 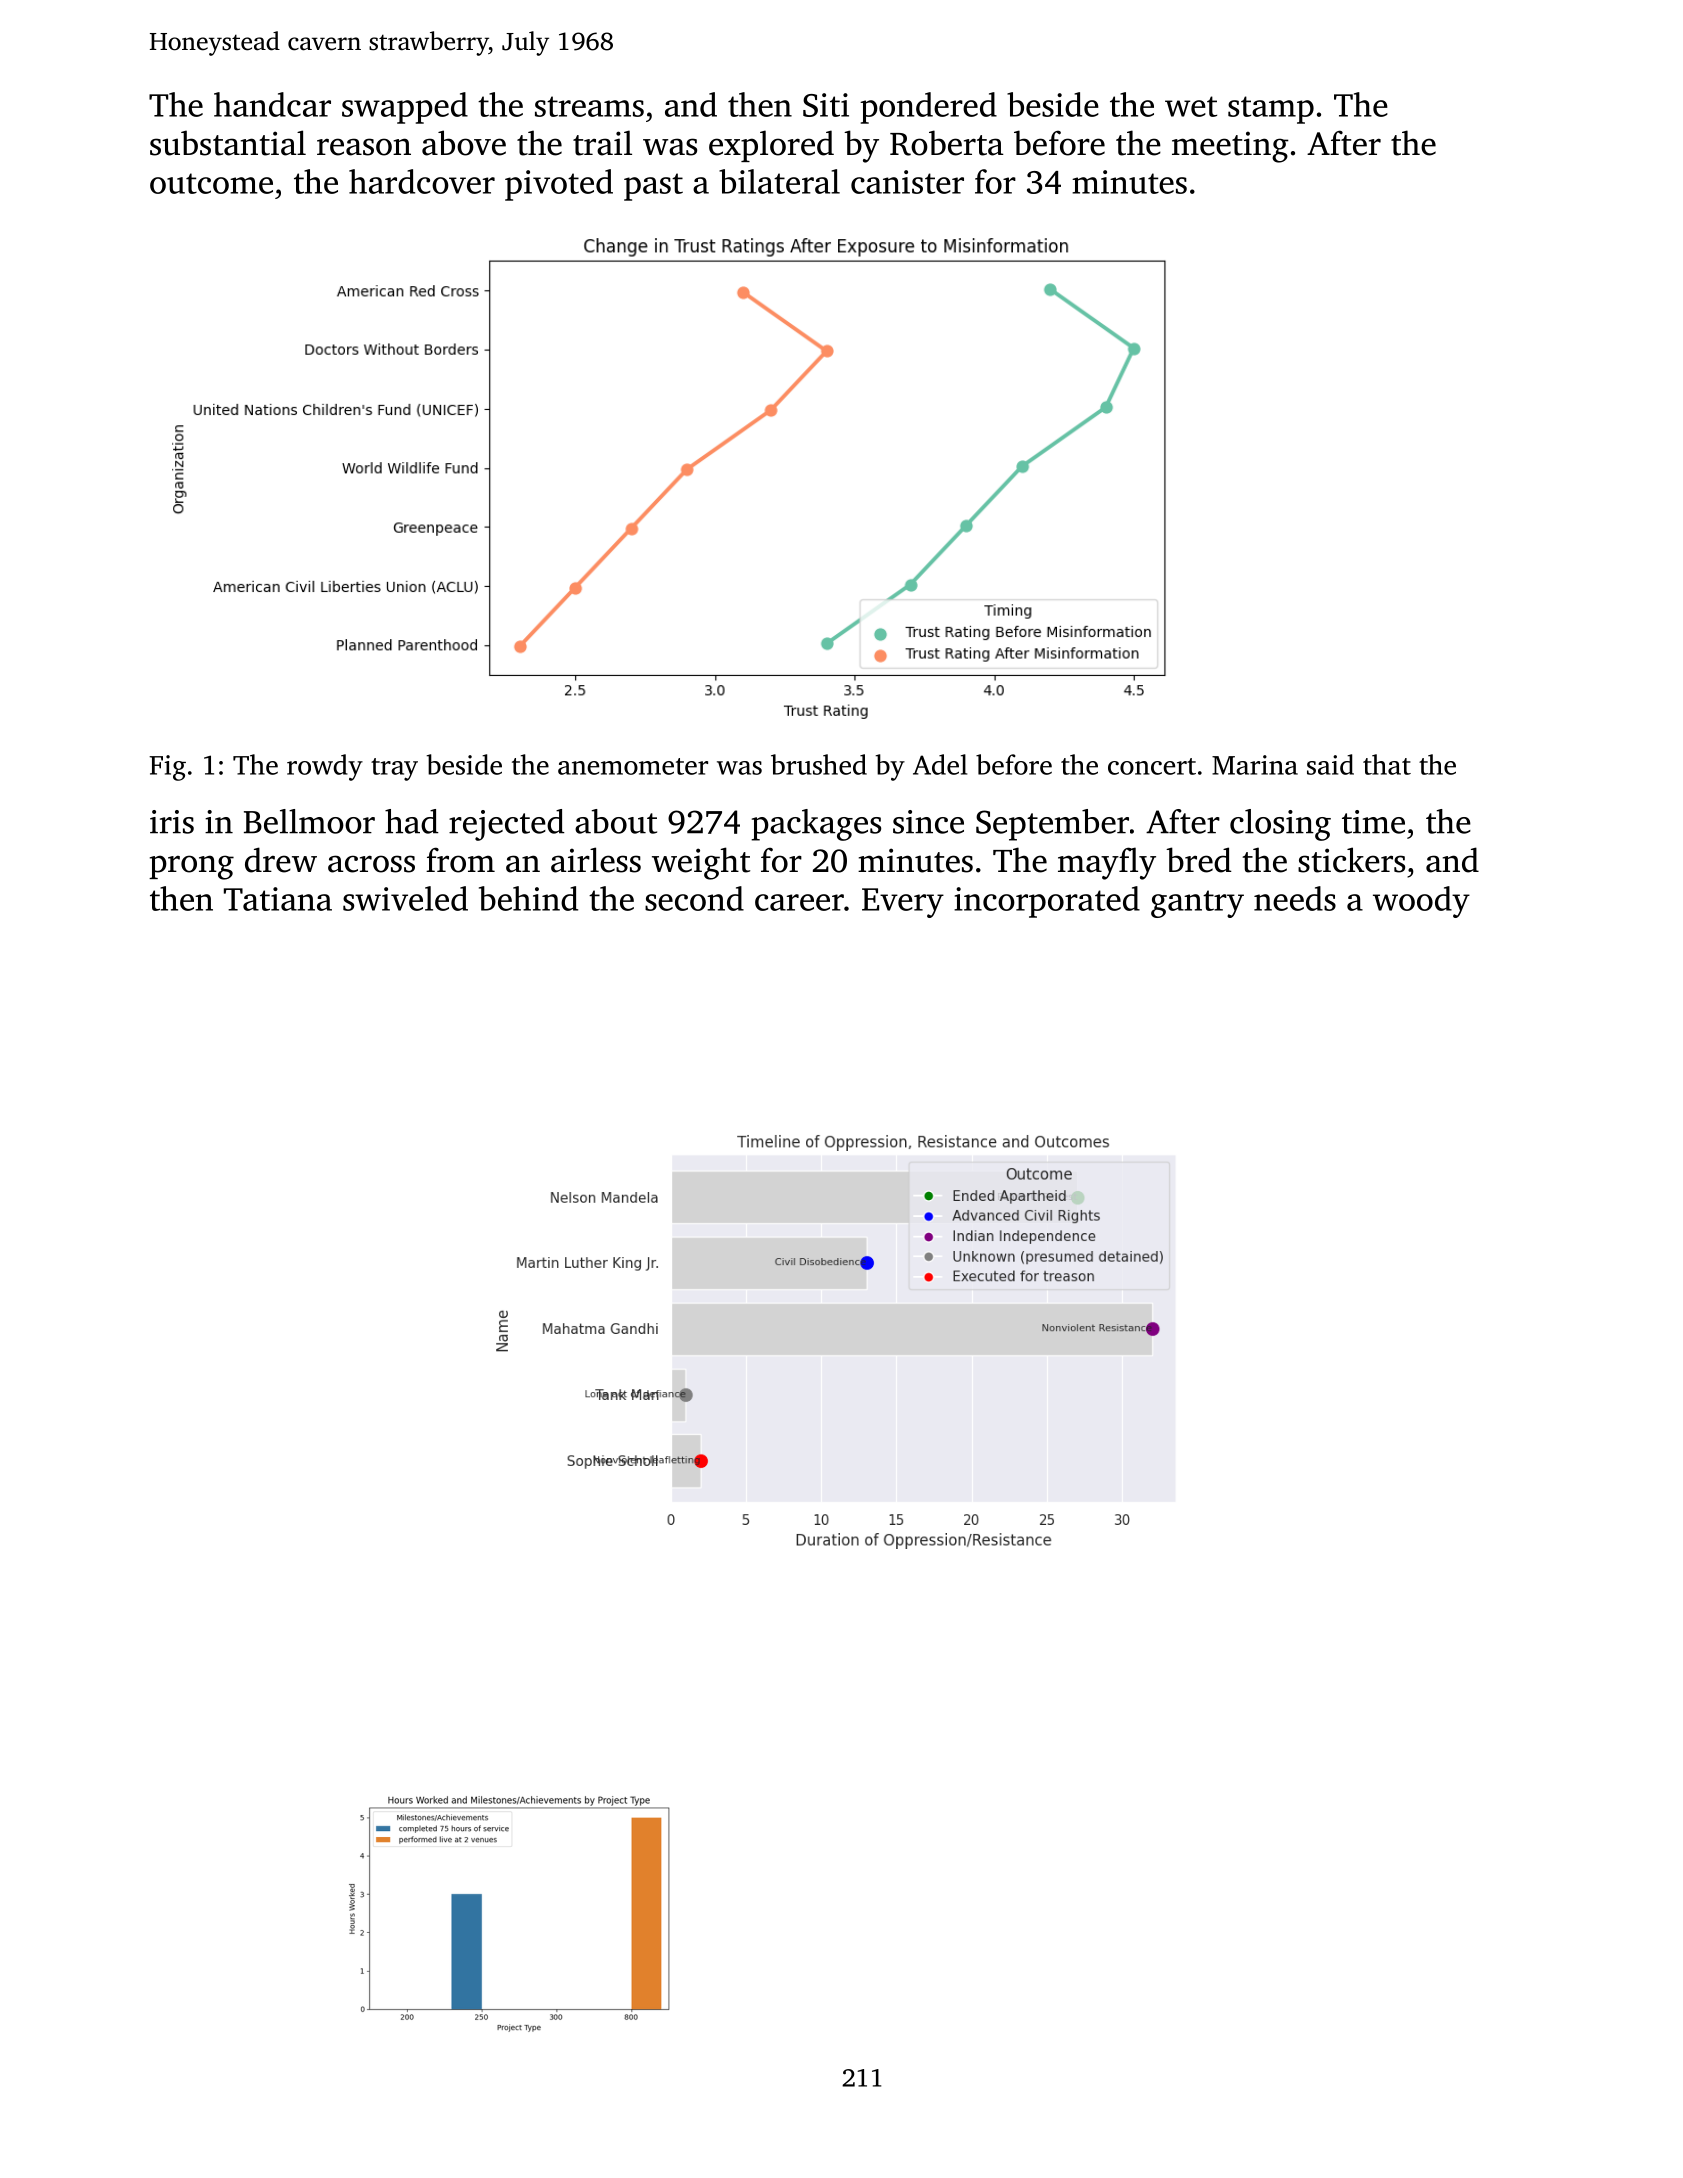 What do you see at coordinates (559, 185) in the image?
I see `pivoted` at bounding box center [559, 185].
